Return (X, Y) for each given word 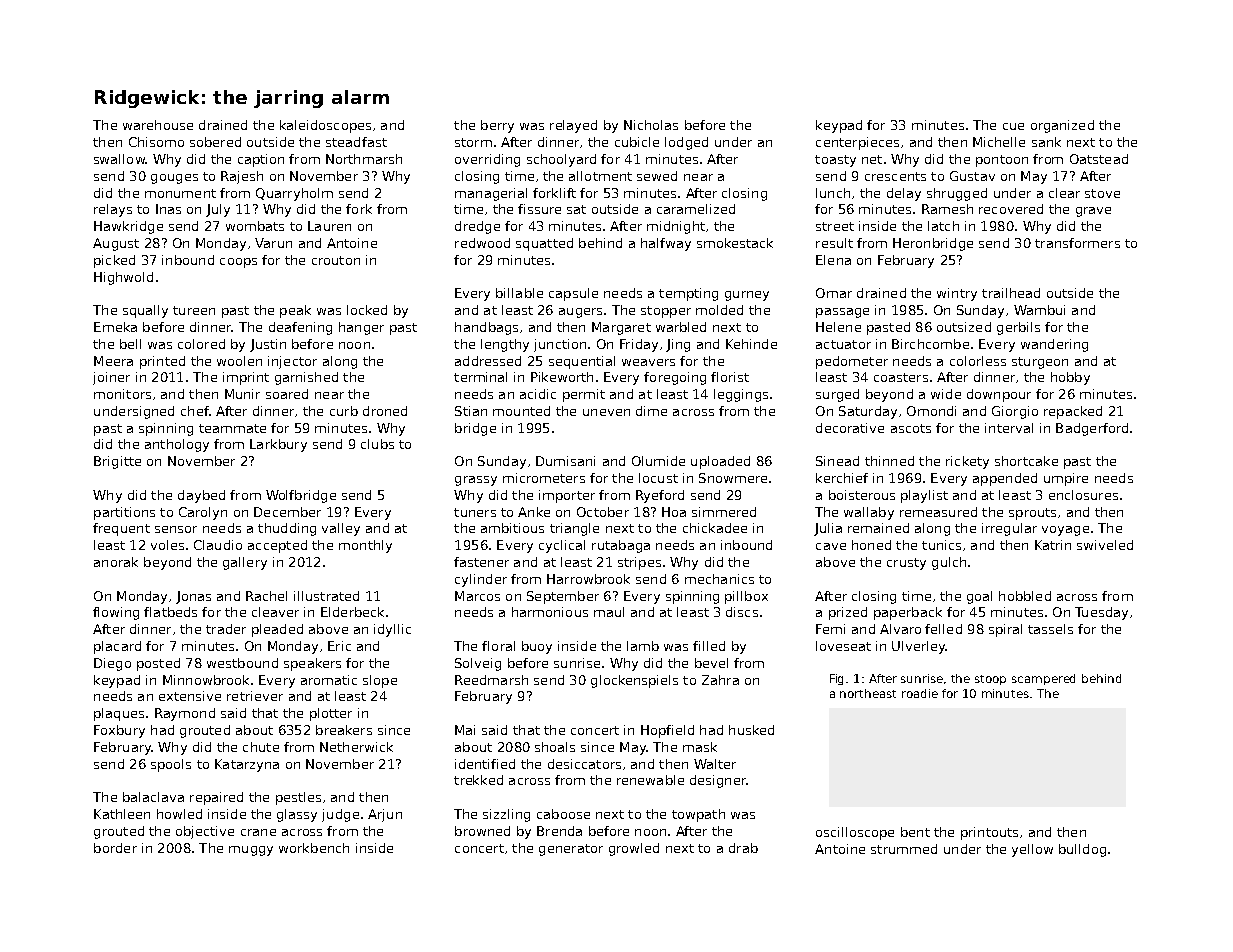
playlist (924, 496)
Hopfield (667, 731)
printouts (989, 833)
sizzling (506, 815)
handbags (486, 328)
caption (261, 160)
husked (751, 730)
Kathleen (122, 814)
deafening (300, 328)
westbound (242, 663)
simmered (724, 512)
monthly (365, 546)
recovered (1011, 209)
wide (946, 394)
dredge (477, 227)
